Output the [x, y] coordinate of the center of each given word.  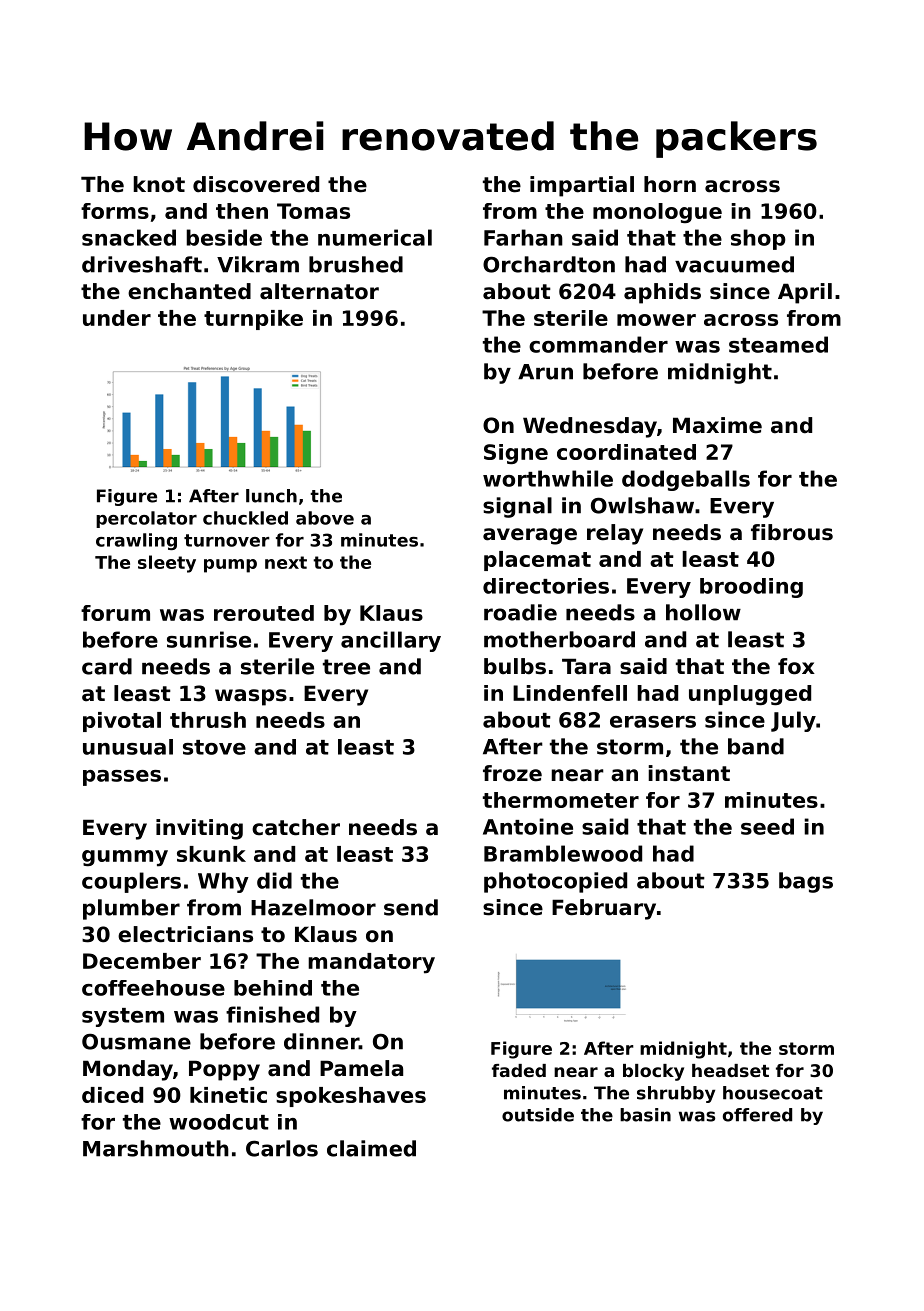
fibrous [792, 532]
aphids [662, 293]
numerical [375, 237]
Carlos [282, 1148]
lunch [271, 496]
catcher [296, 827]
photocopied [555, 882]
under [117, 318]
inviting [199, 829]
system [123, 1017]
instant [689, 773]
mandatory [371, 963]
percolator [146, 519]
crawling [136, 541]
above [325, 518]
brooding [751, 588]
